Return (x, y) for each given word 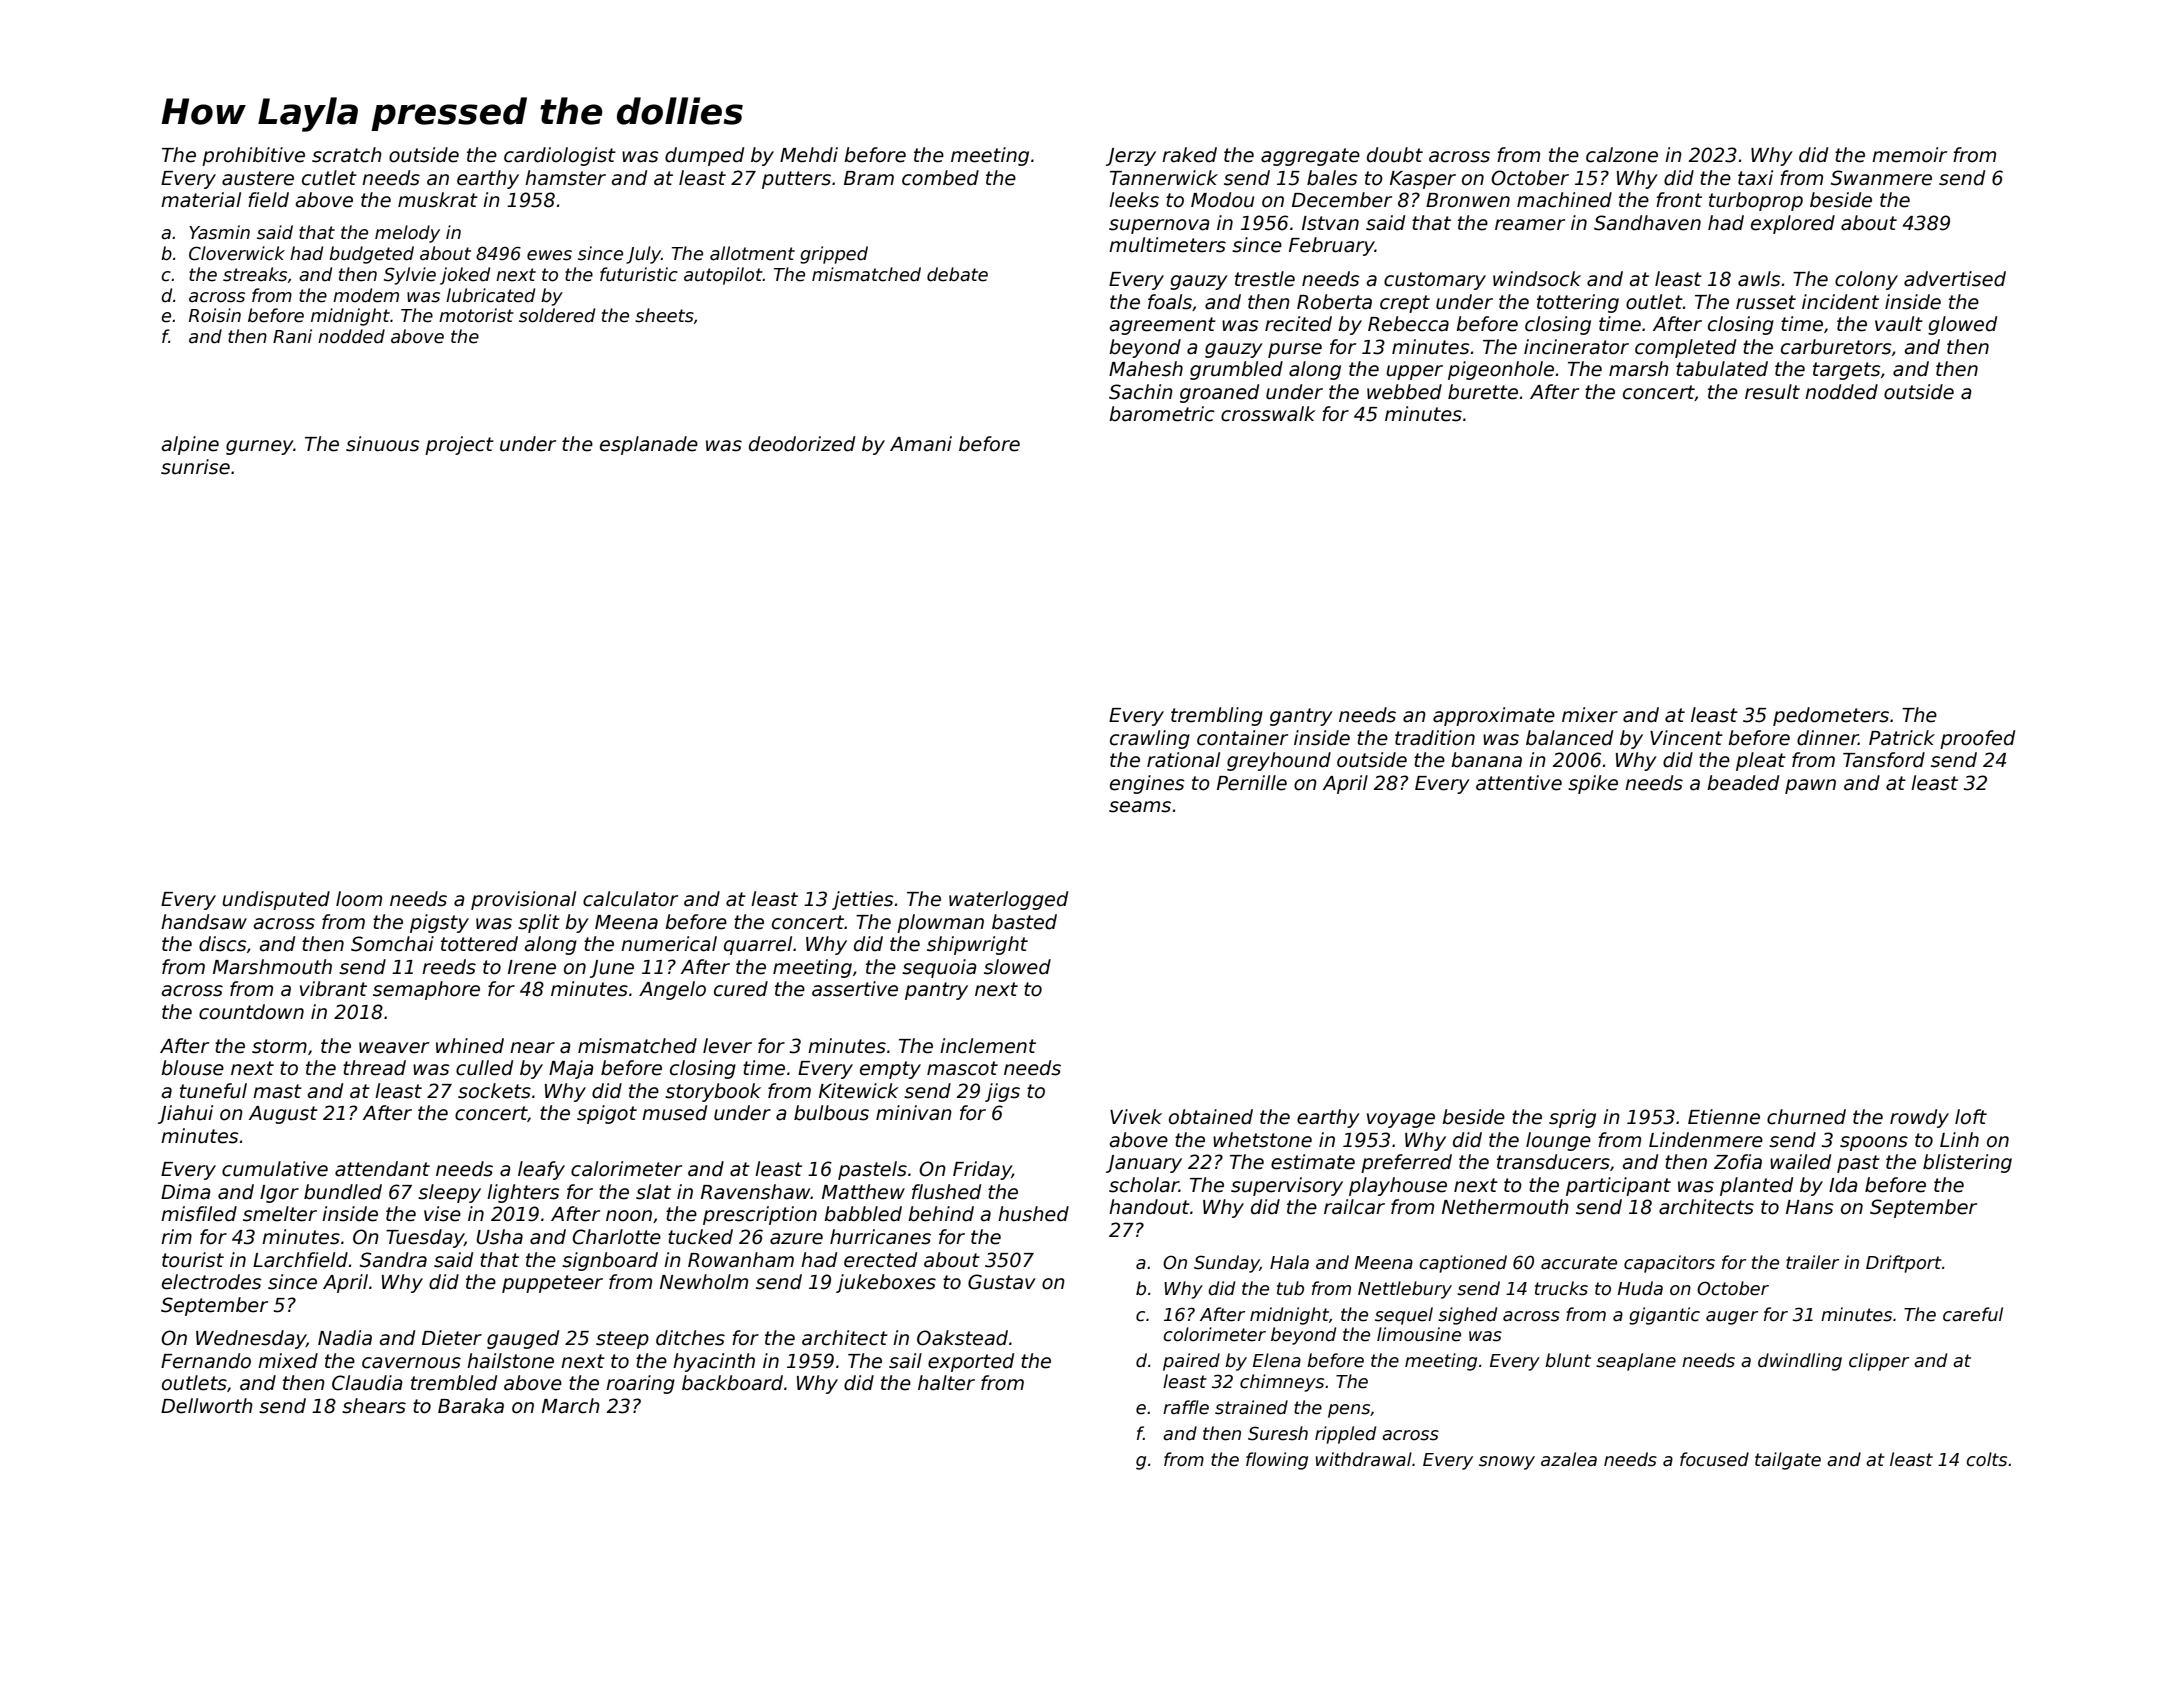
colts (1986, 1459)
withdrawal (1364, 1459)
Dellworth (207, 1406)
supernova (1159, 226)
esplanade (649, 445)
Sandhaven (1647, 223)
